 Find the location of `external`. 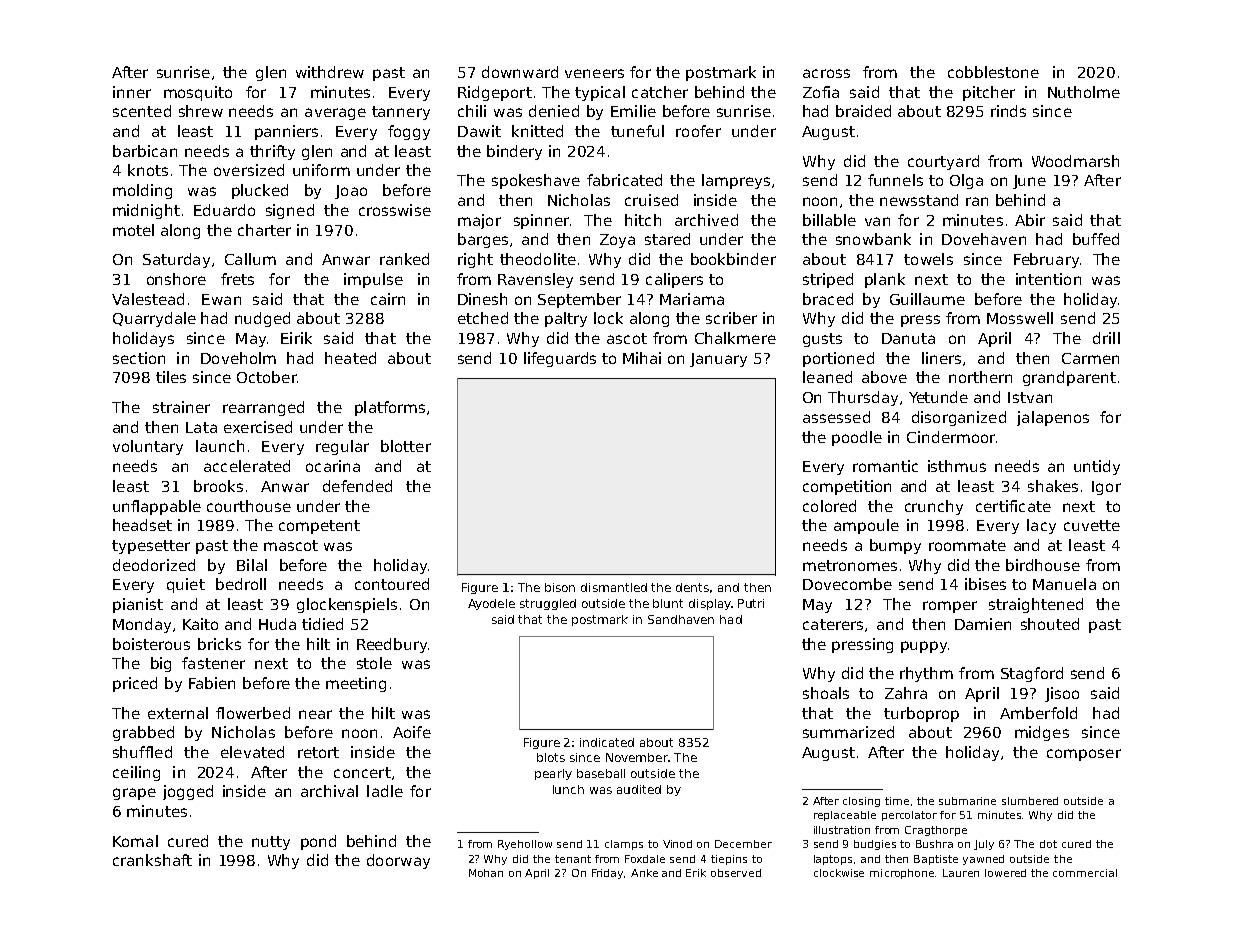

external is located at coordinates (178, 713).
